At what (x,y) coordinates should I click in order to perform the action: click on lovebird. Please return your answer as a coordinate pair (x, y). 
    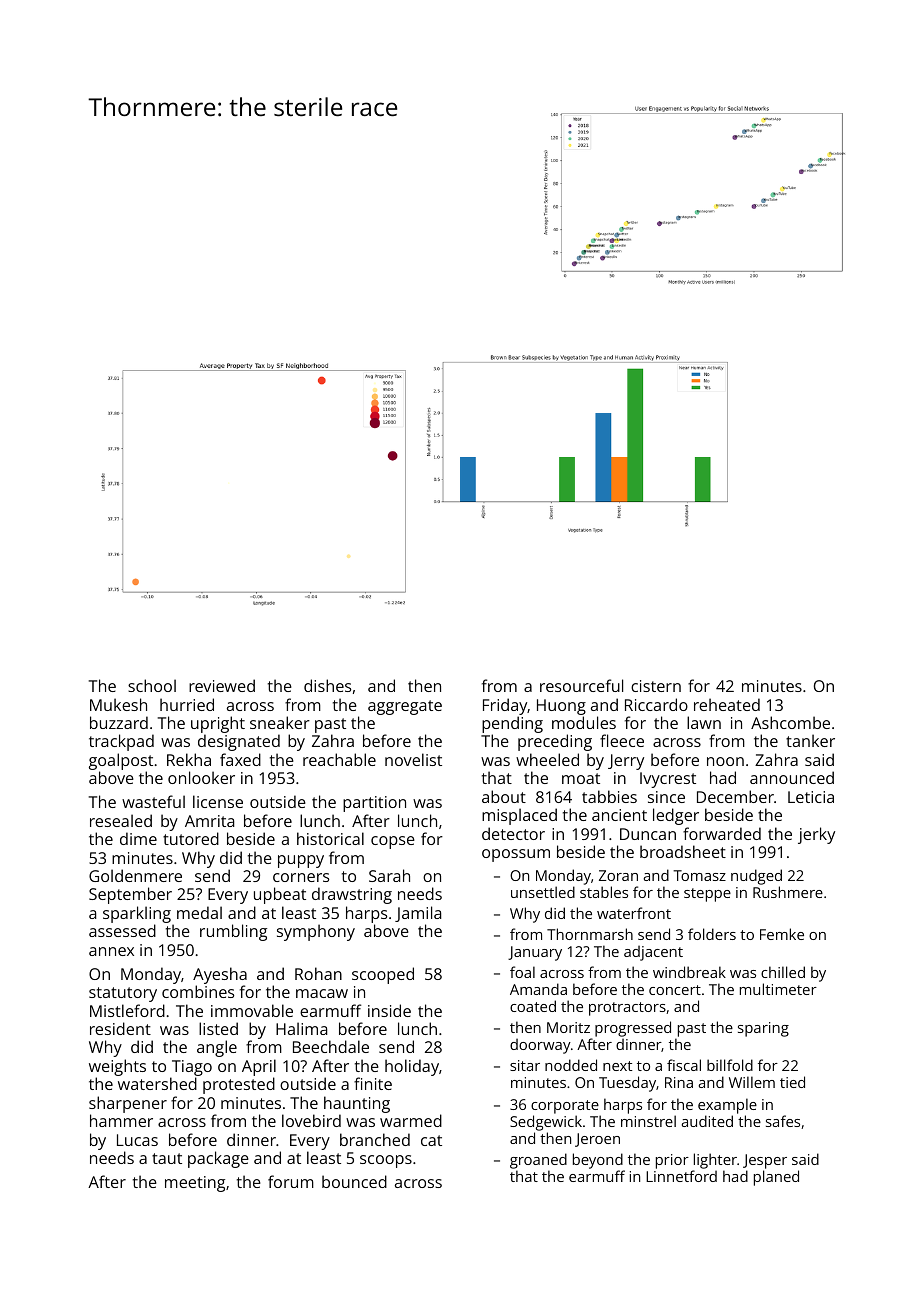
    Looking at the image, I should click on (311, 1120).
